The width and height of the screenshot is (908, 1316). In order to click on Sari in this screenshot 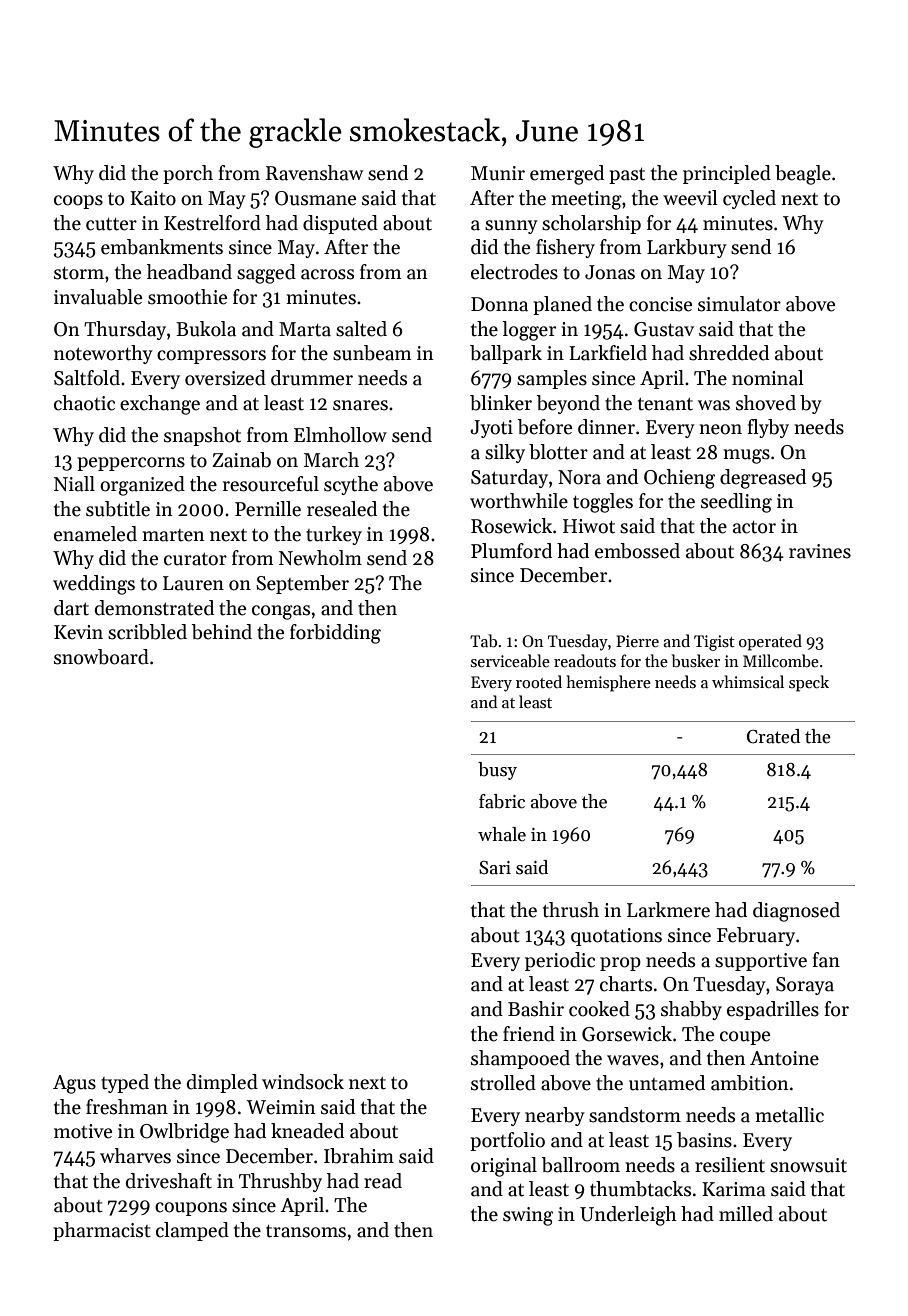, I will do `click(495, 868)`.
